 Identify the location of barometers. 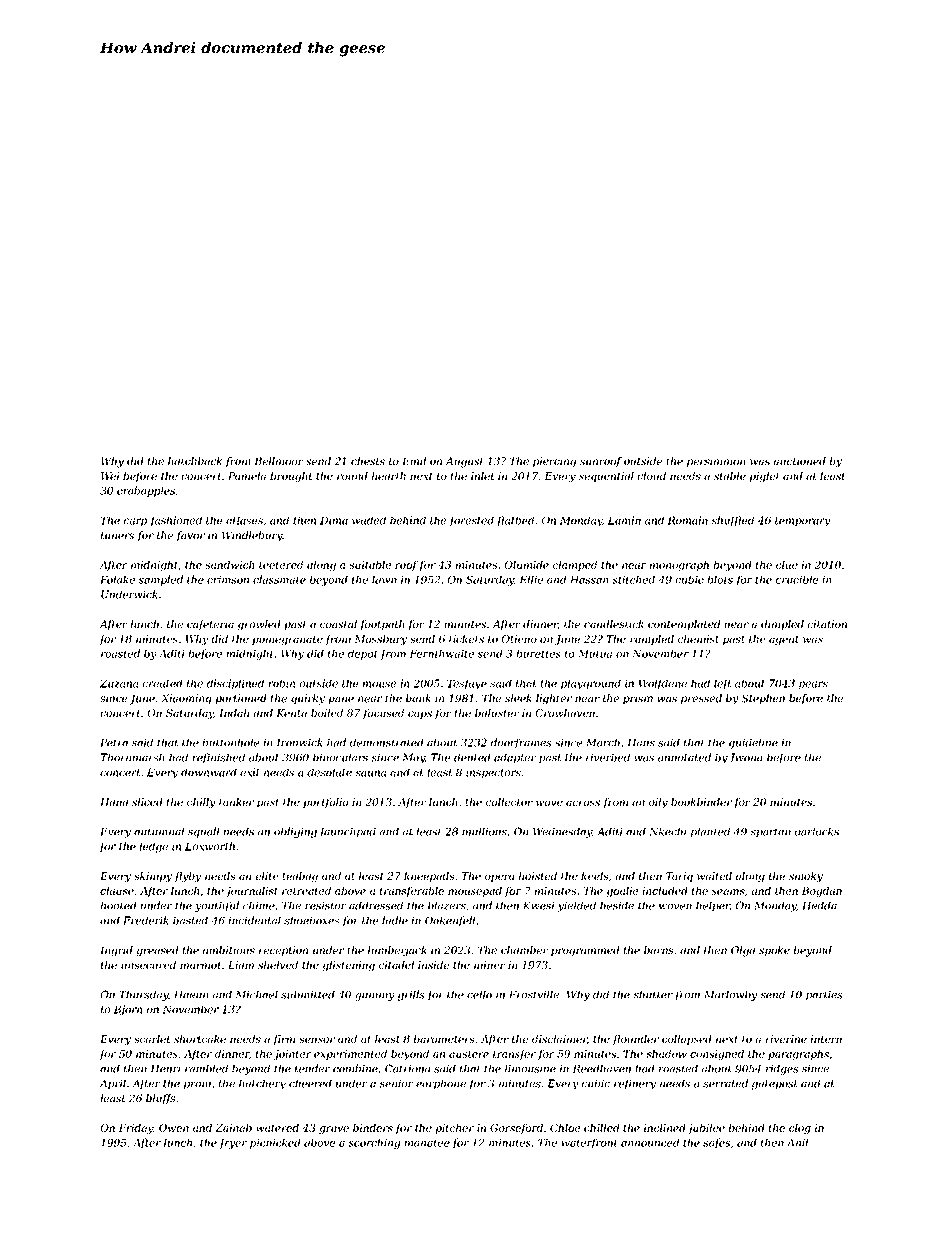
(444, 1039).
